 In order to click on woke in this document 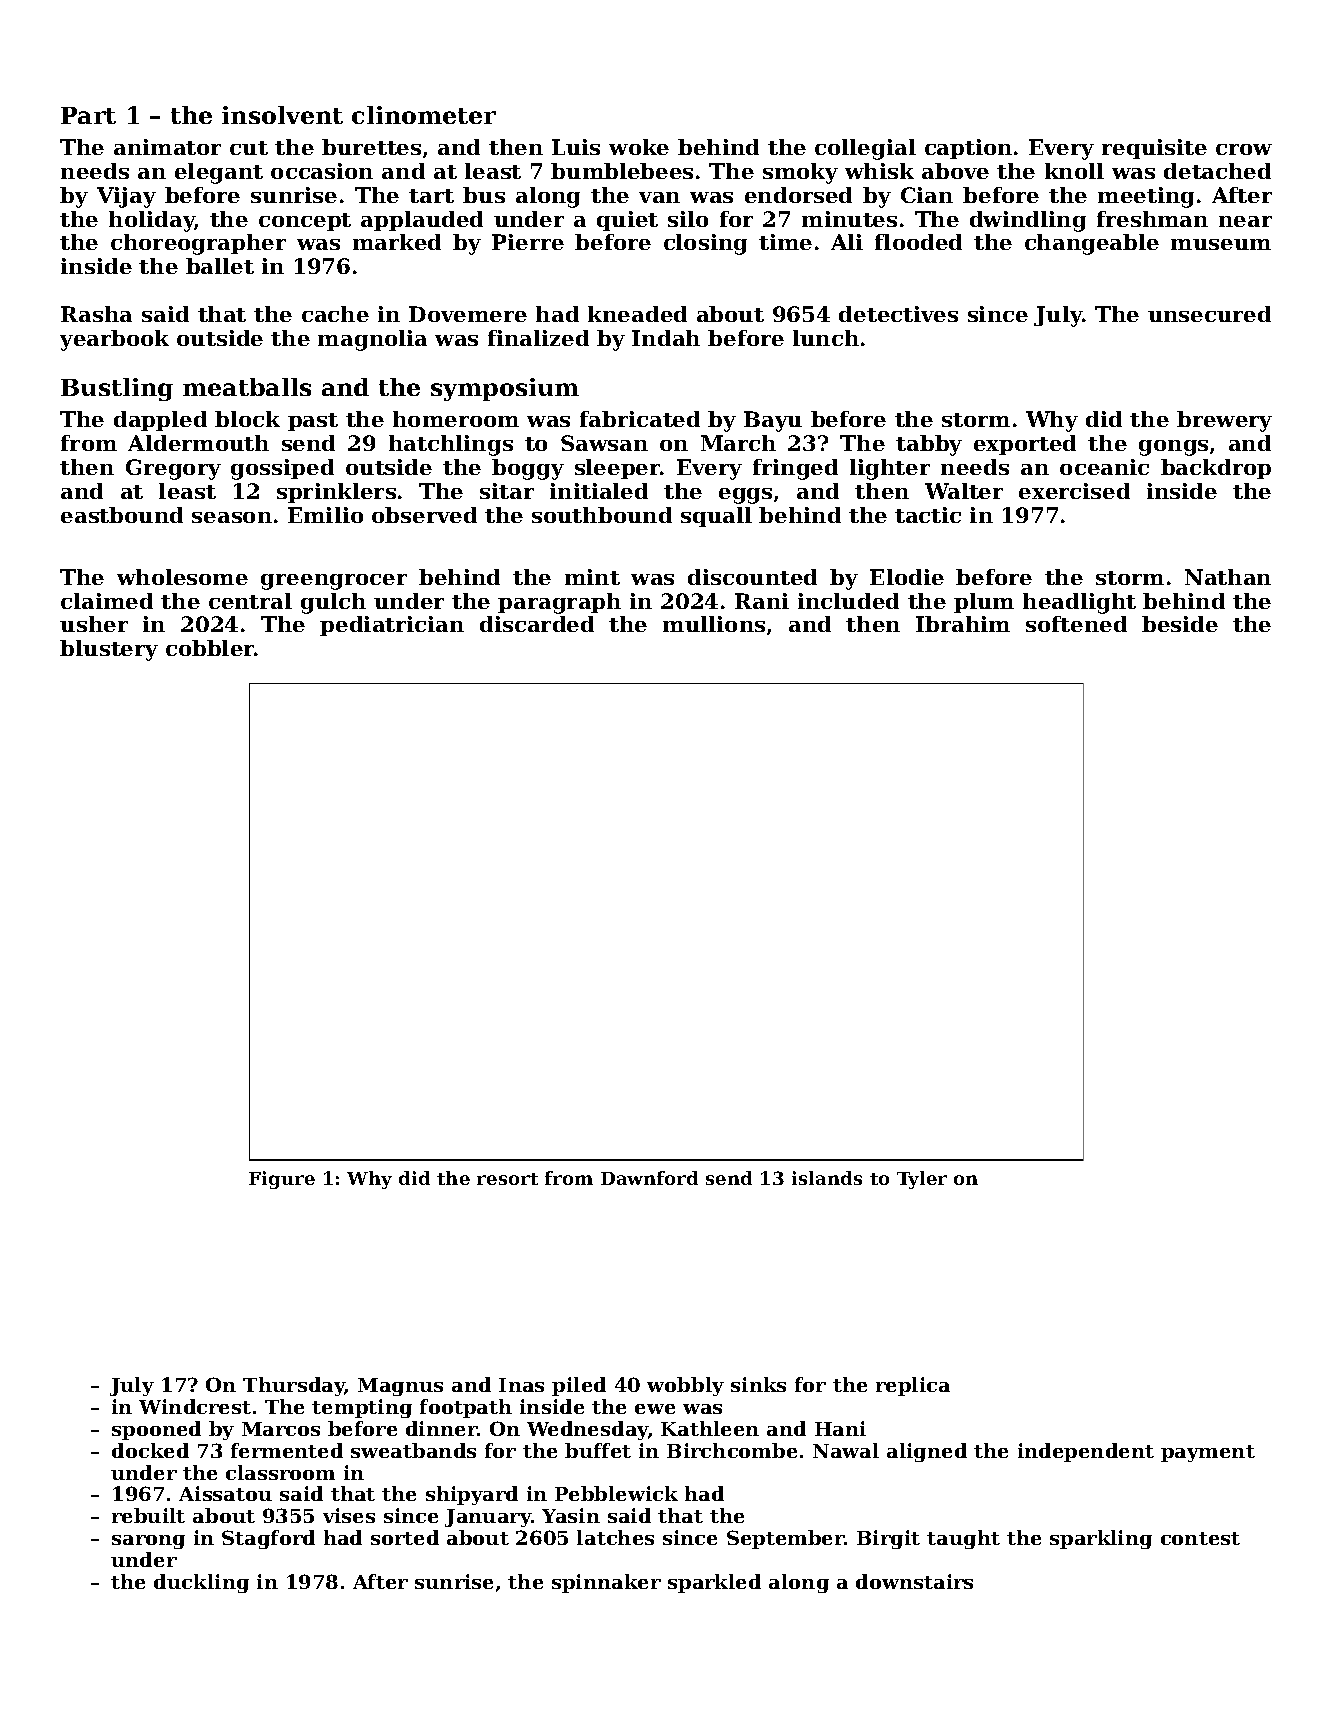, I will do `click(639, 147)`.
